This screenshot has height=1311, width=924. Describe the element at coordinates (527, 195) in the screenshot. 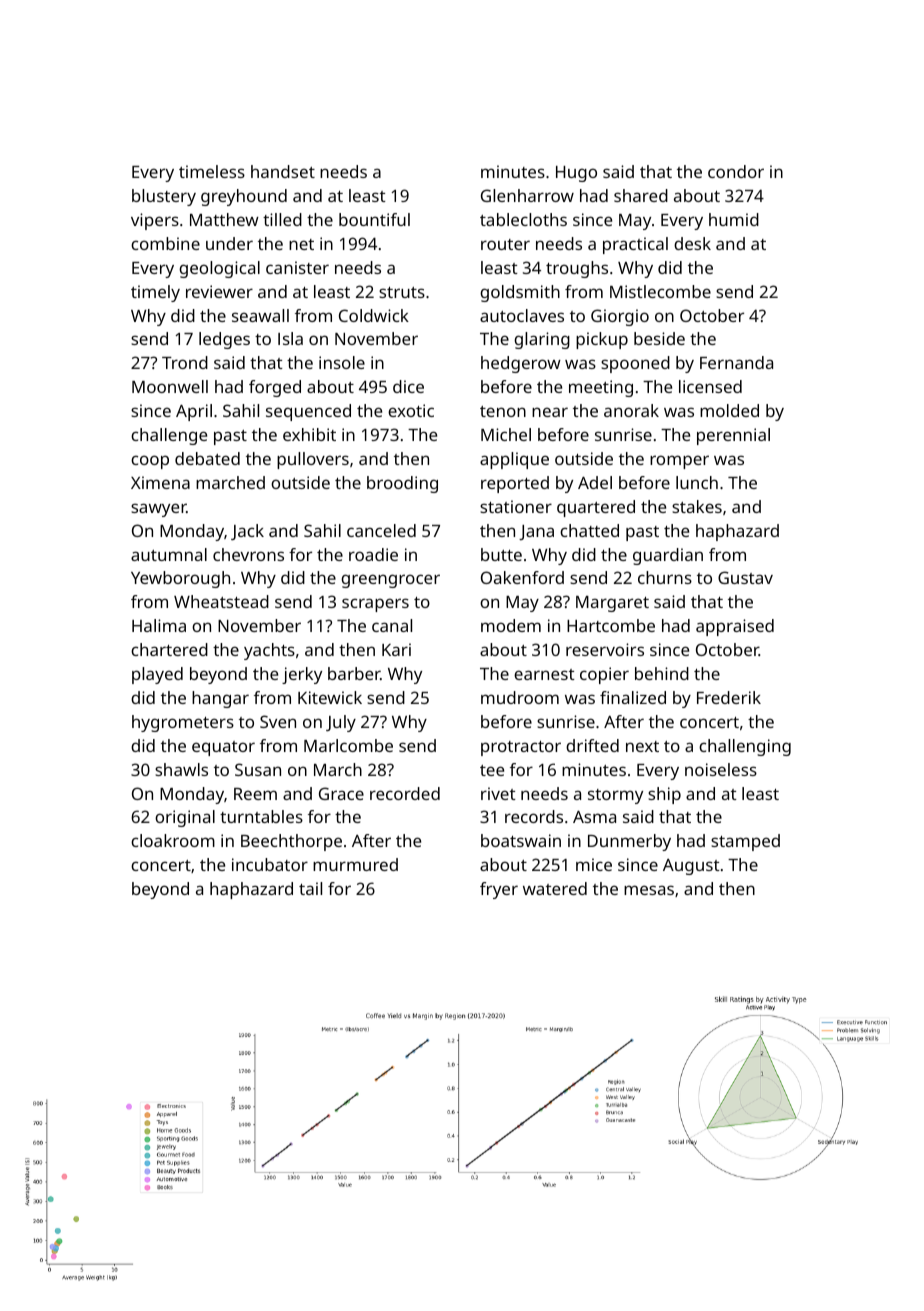

I see `Glenharrow` at that location.
